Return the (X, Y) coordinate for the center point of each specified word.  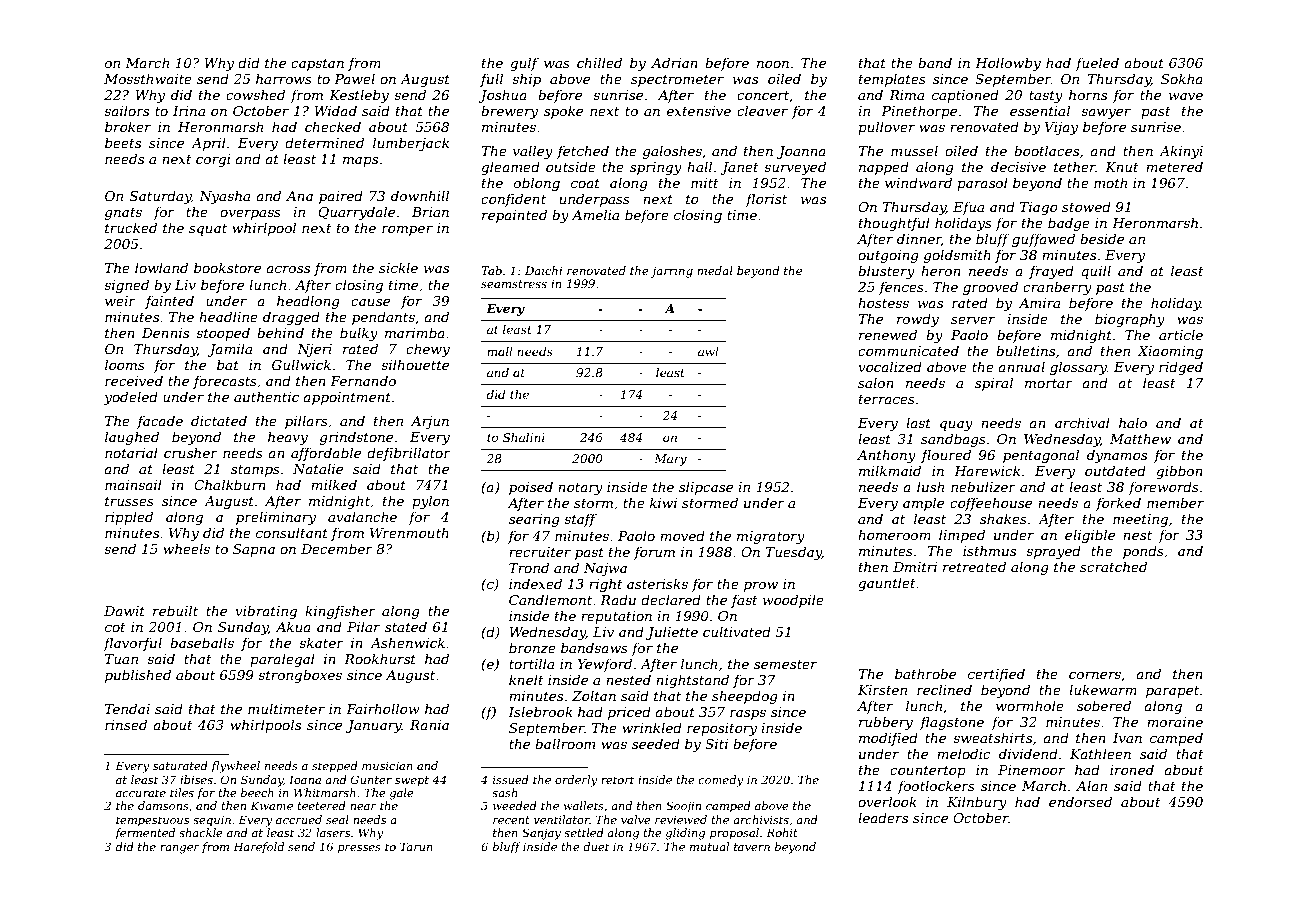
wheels (186, 548)
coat (585, 183)
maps (360, 162)
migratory (771, 537)
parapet (1172, 692)
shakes (1003, 518)
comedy (721, 781)
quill (1096, 272)
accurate (141, 793)
